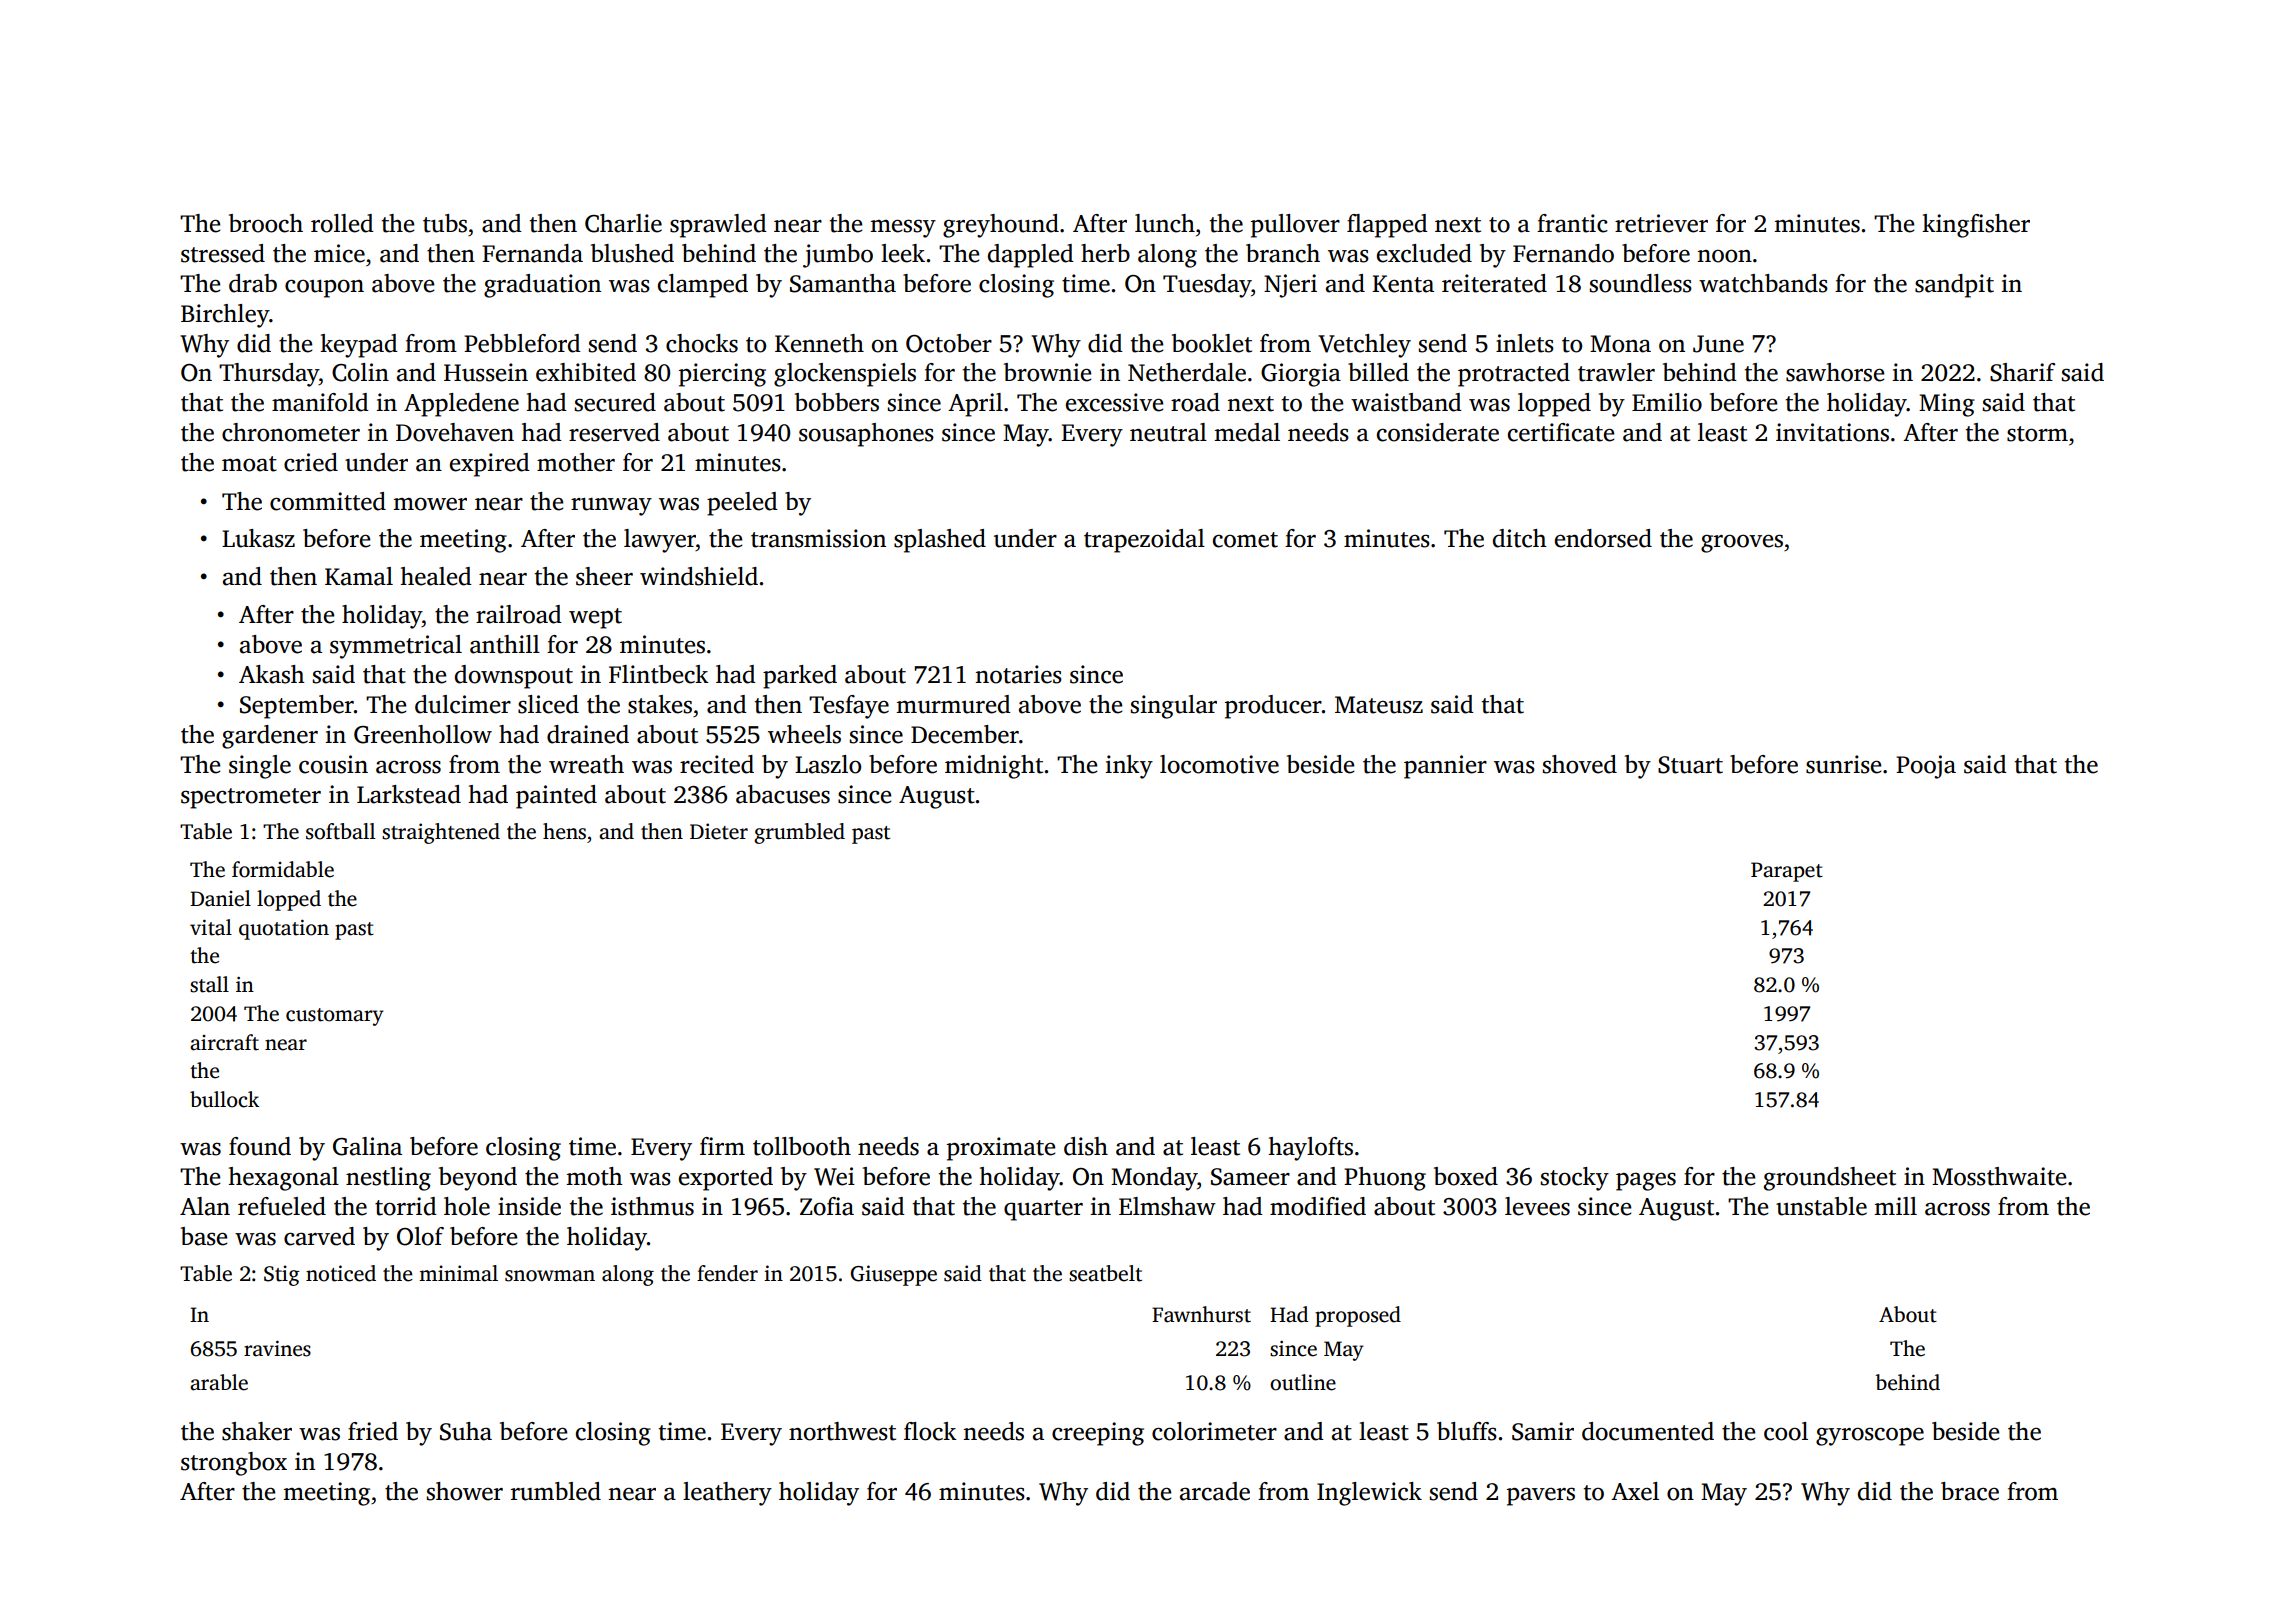 This image has width=2292, height=1620. What do you see at coordinates (505, 644) in the image?
I see `anthill` at bounding box center [505, 644].
